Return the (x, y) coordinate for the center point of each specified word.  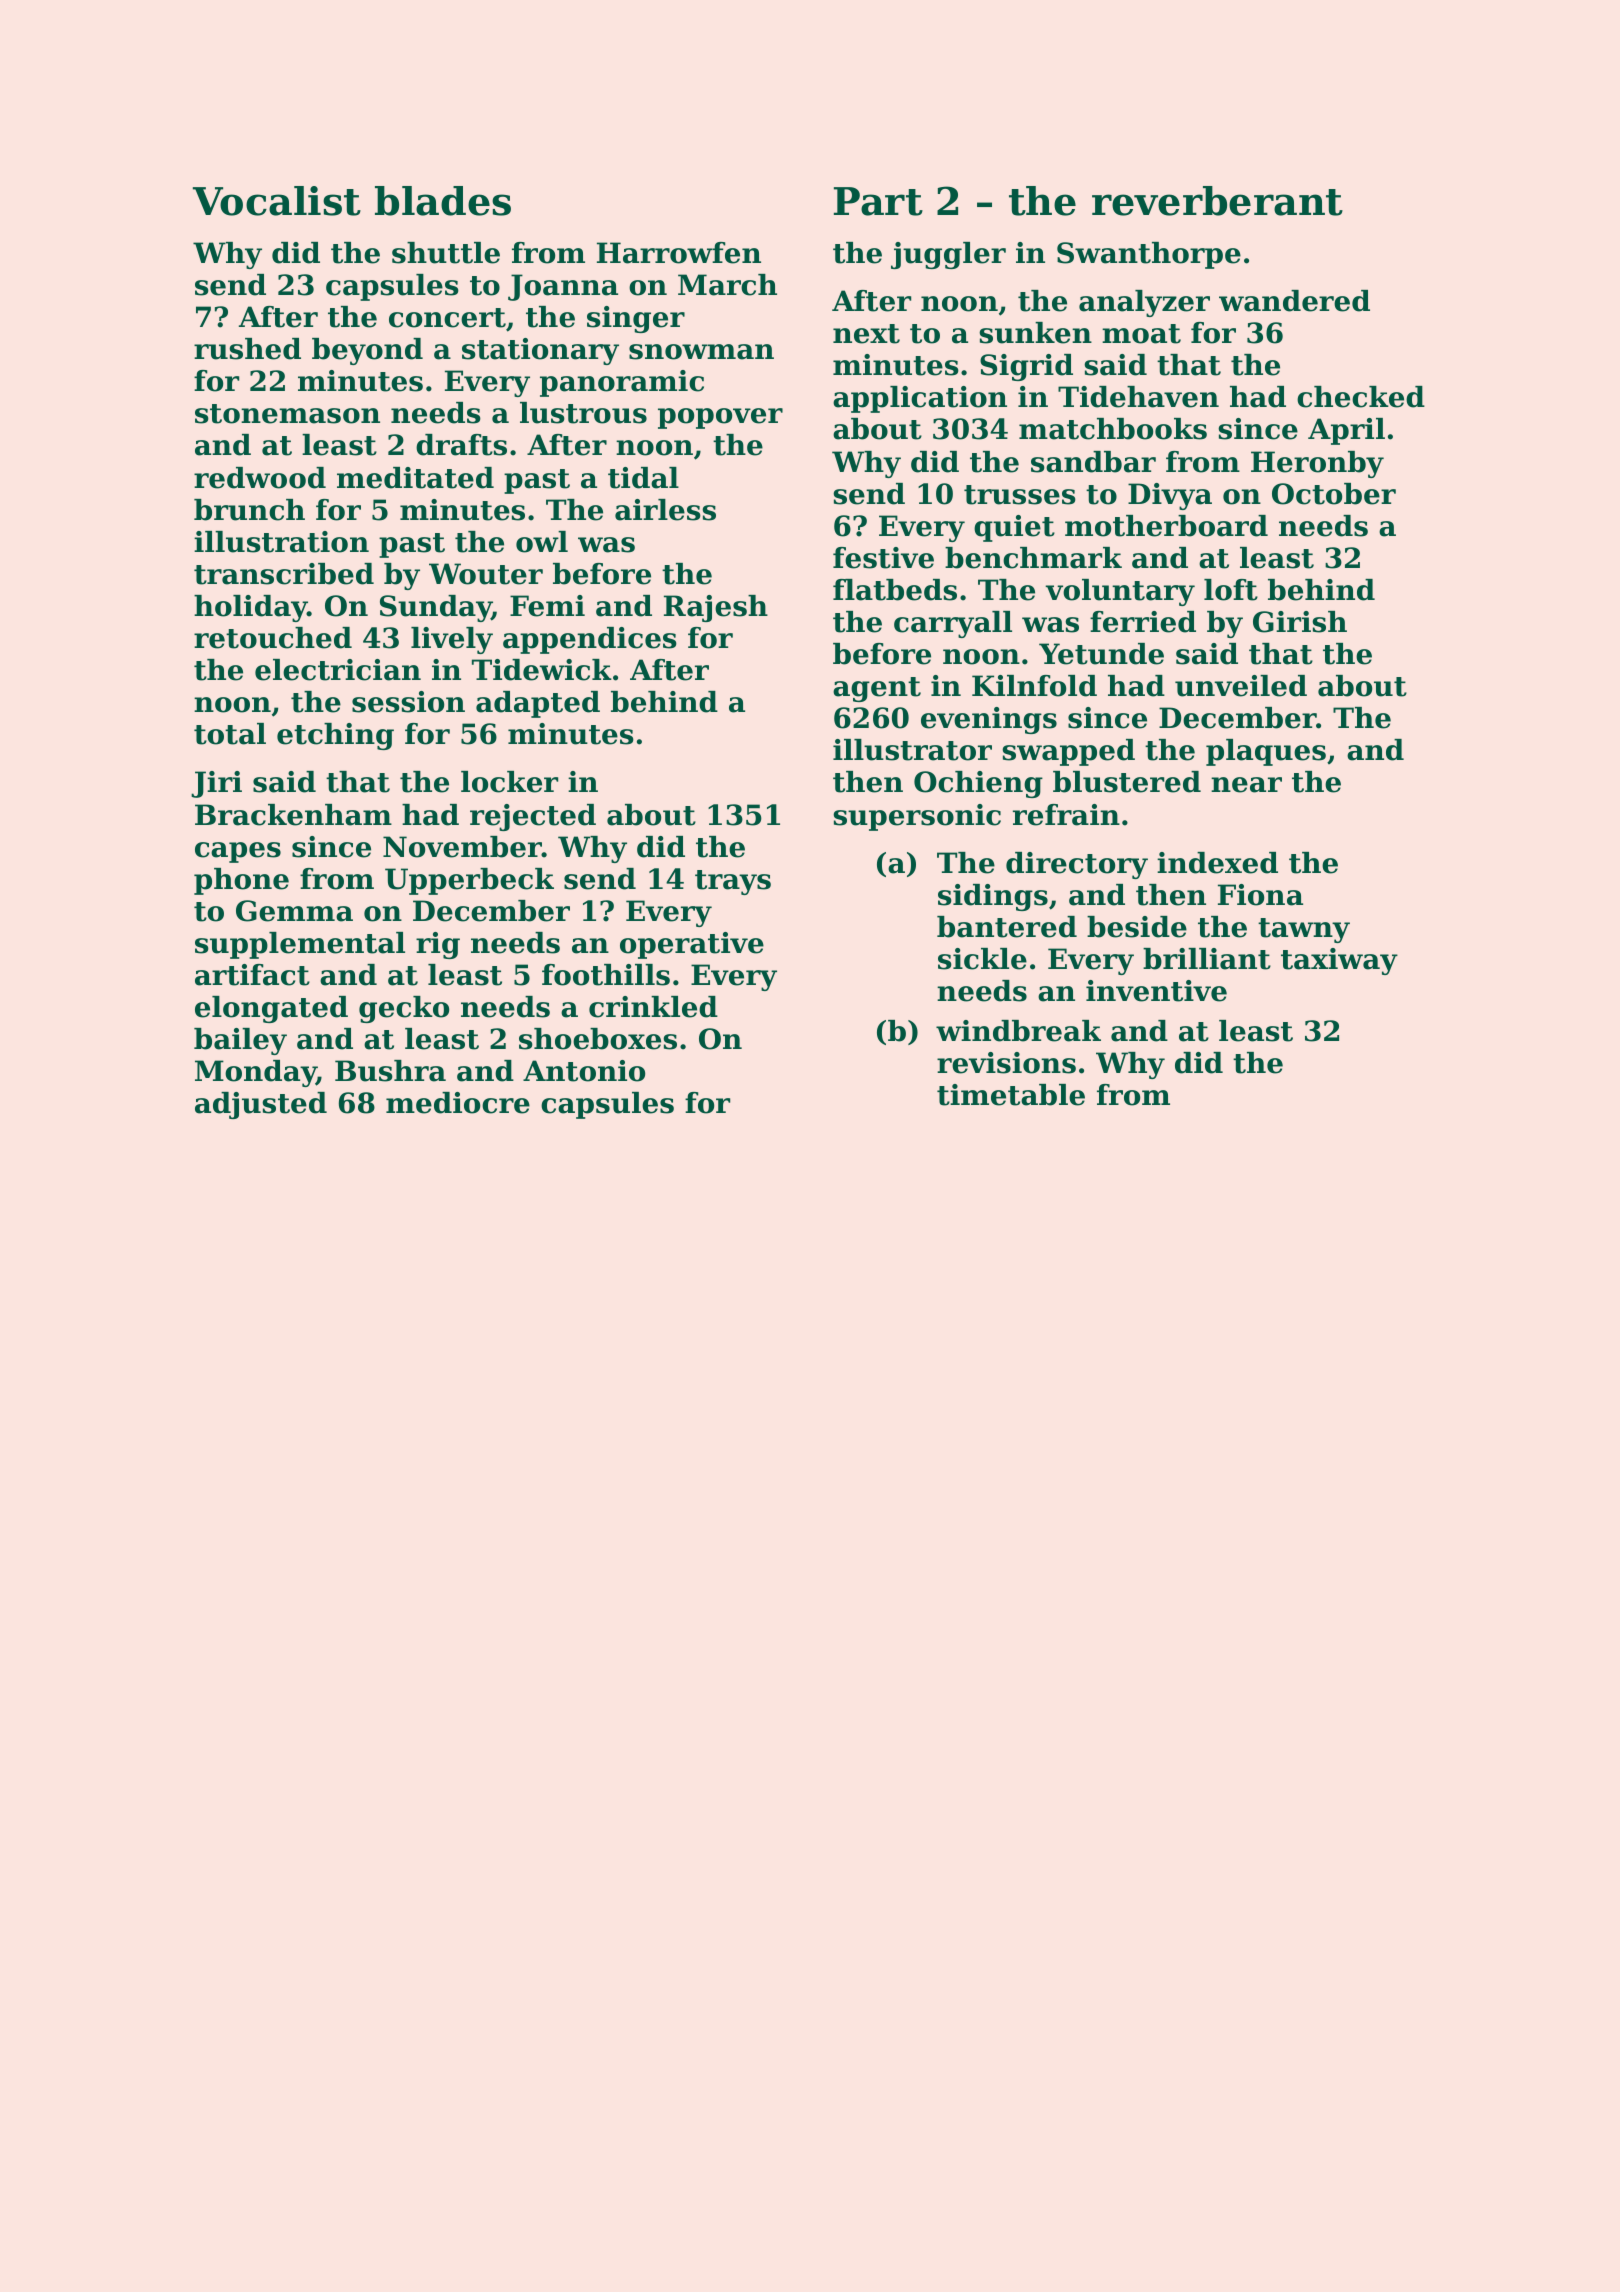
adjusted (261, 1105)
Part (878, 201)
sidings (993, 897)
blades (443, 201)
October (1334, 494)
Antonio (584, 1071)
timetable (1011, 1095)
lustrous (583, 413)
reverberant (1217, 201)
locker (509, 782)
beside (1137, 927)
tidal (643, 478)
